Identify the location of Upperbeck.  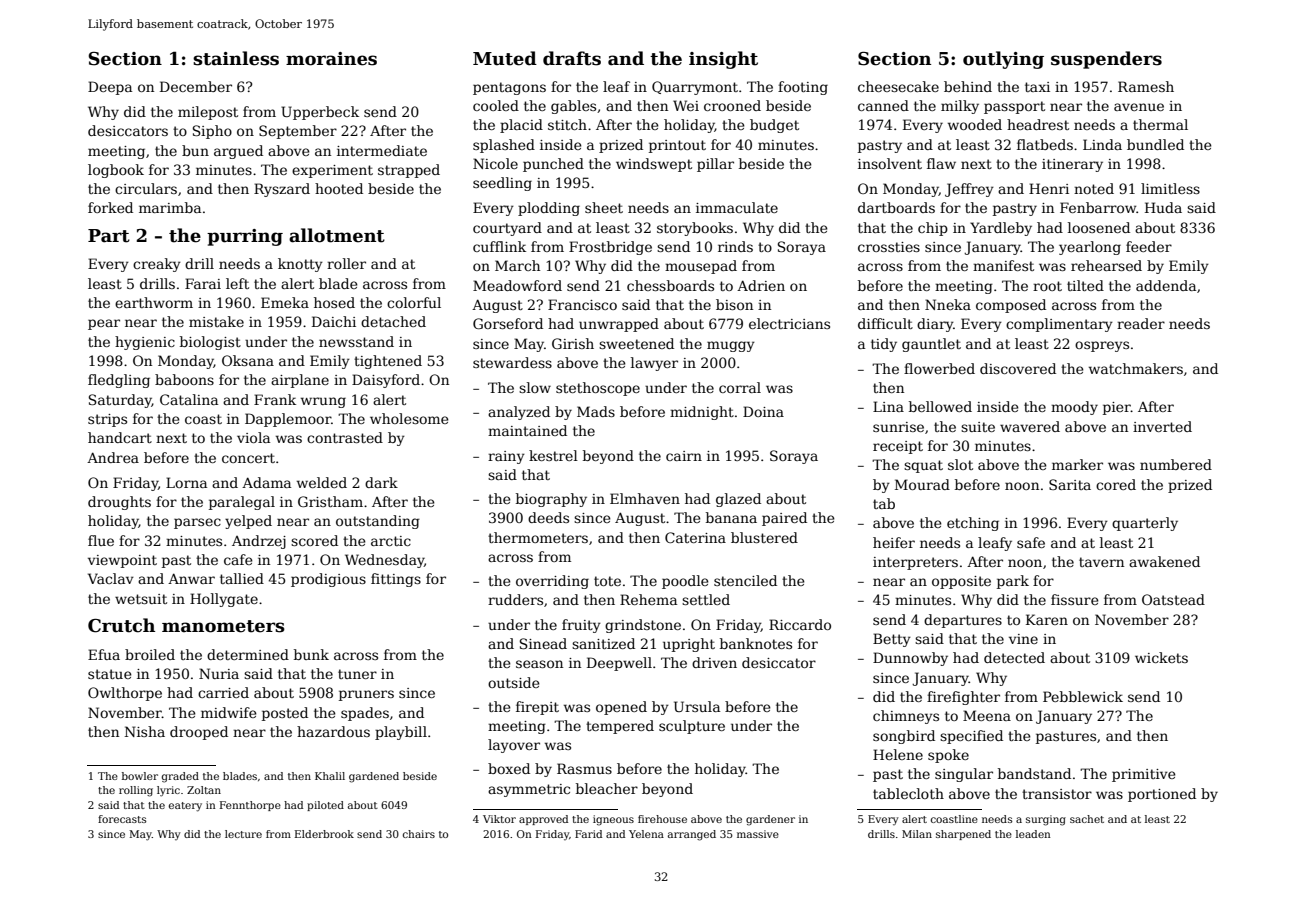
(320, 113).
